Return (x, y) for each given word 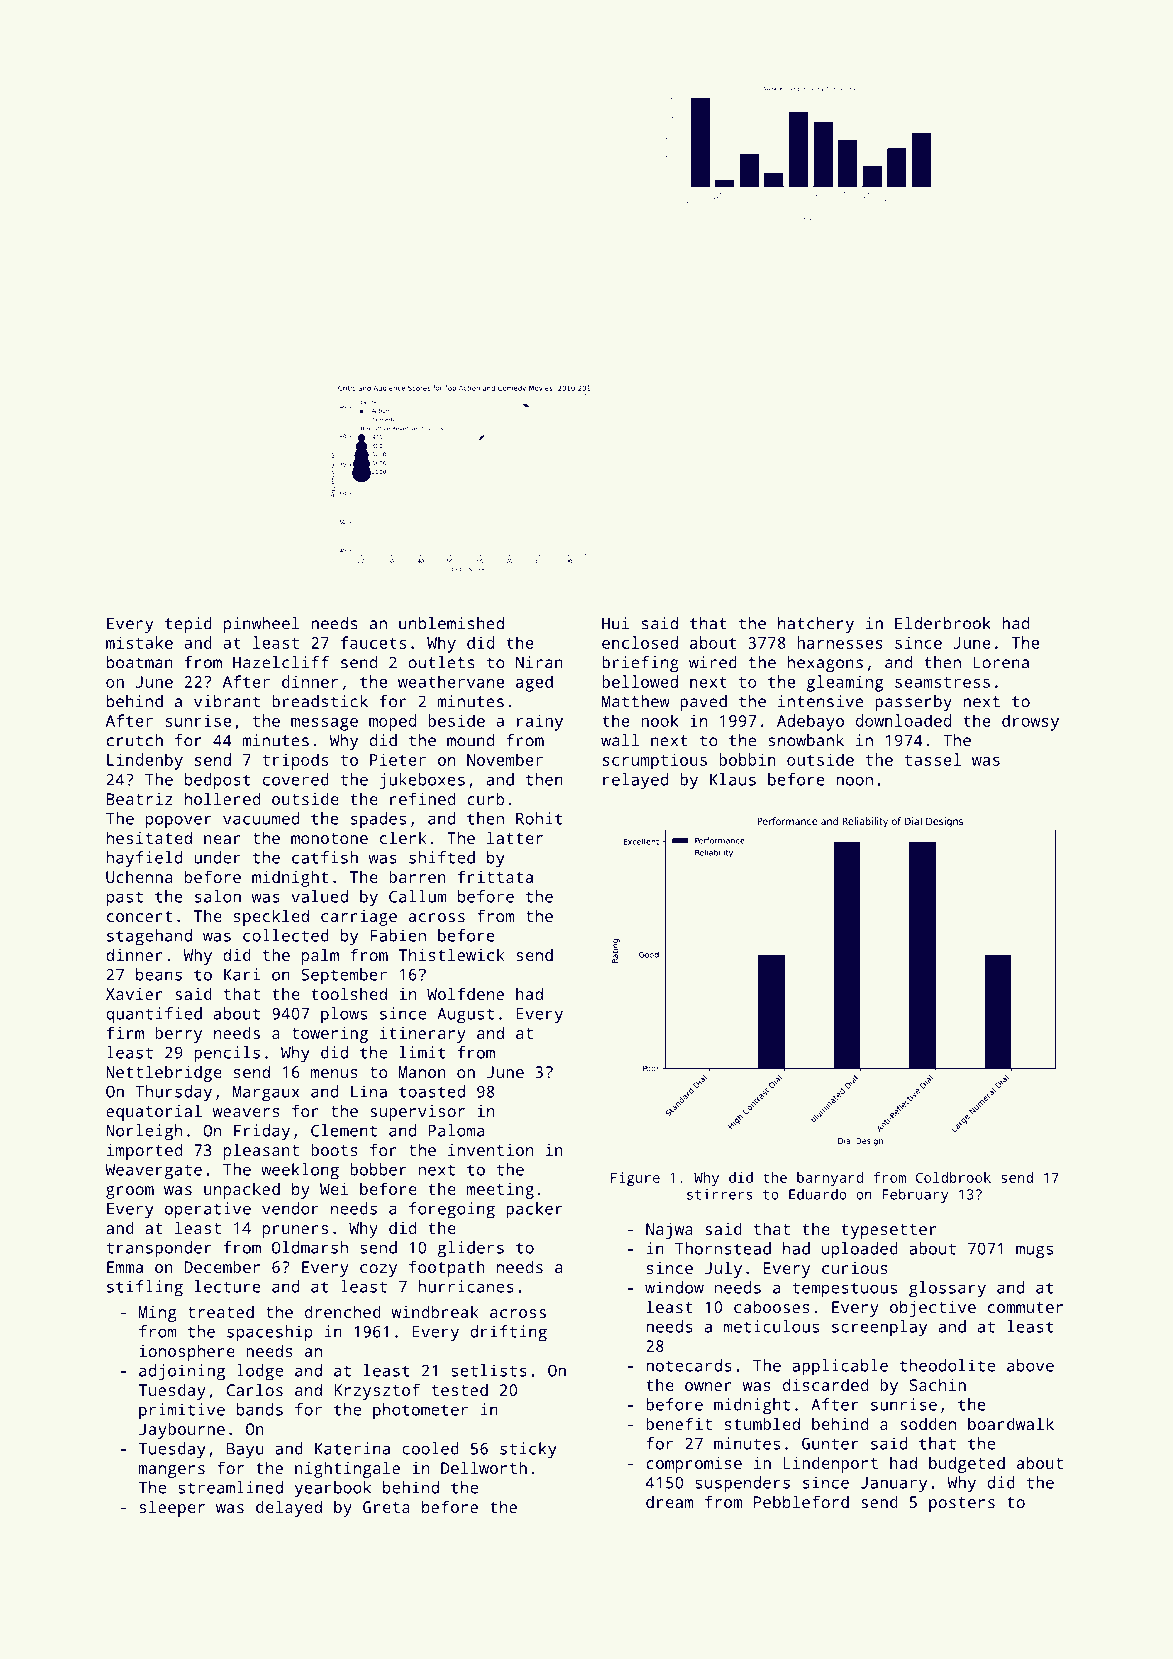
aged (534, 683)
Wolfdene (465, 993)
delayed (289, 1508)
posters (962, 1504)
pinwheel (261, 625)
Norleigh (144, 1132)
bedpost (217, 781)
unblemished (451, 623)
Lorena (1001, 662)
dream (670, 1501)
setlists (489, 1370)
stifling (145, 1288)
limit (422, 1052)
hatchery (816, 625)
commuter (1025, 1307)
